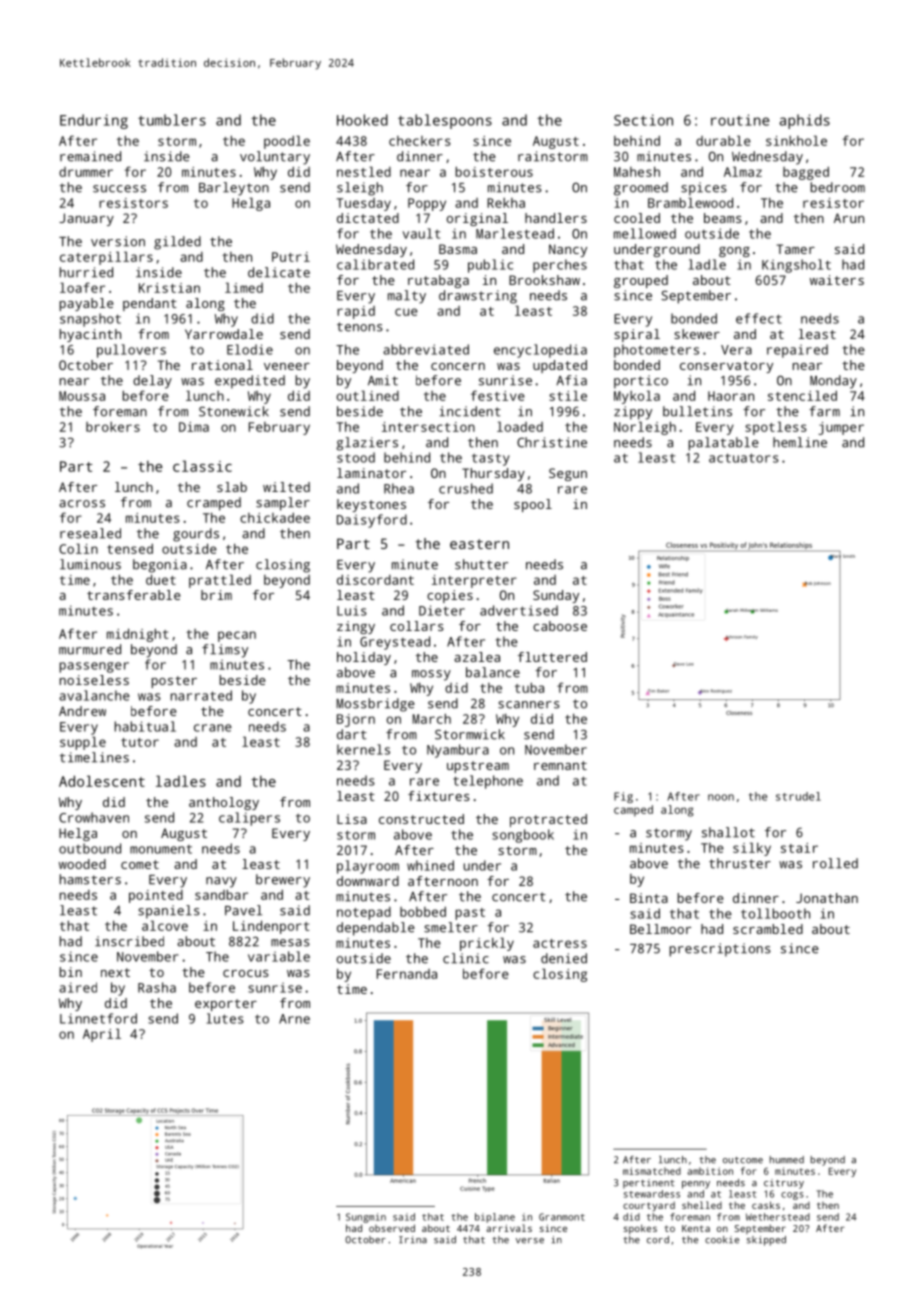  What do you see at coordinates (506, 203) in the screenshot?
I see `Rekha` at bounding box center [506, 203].
